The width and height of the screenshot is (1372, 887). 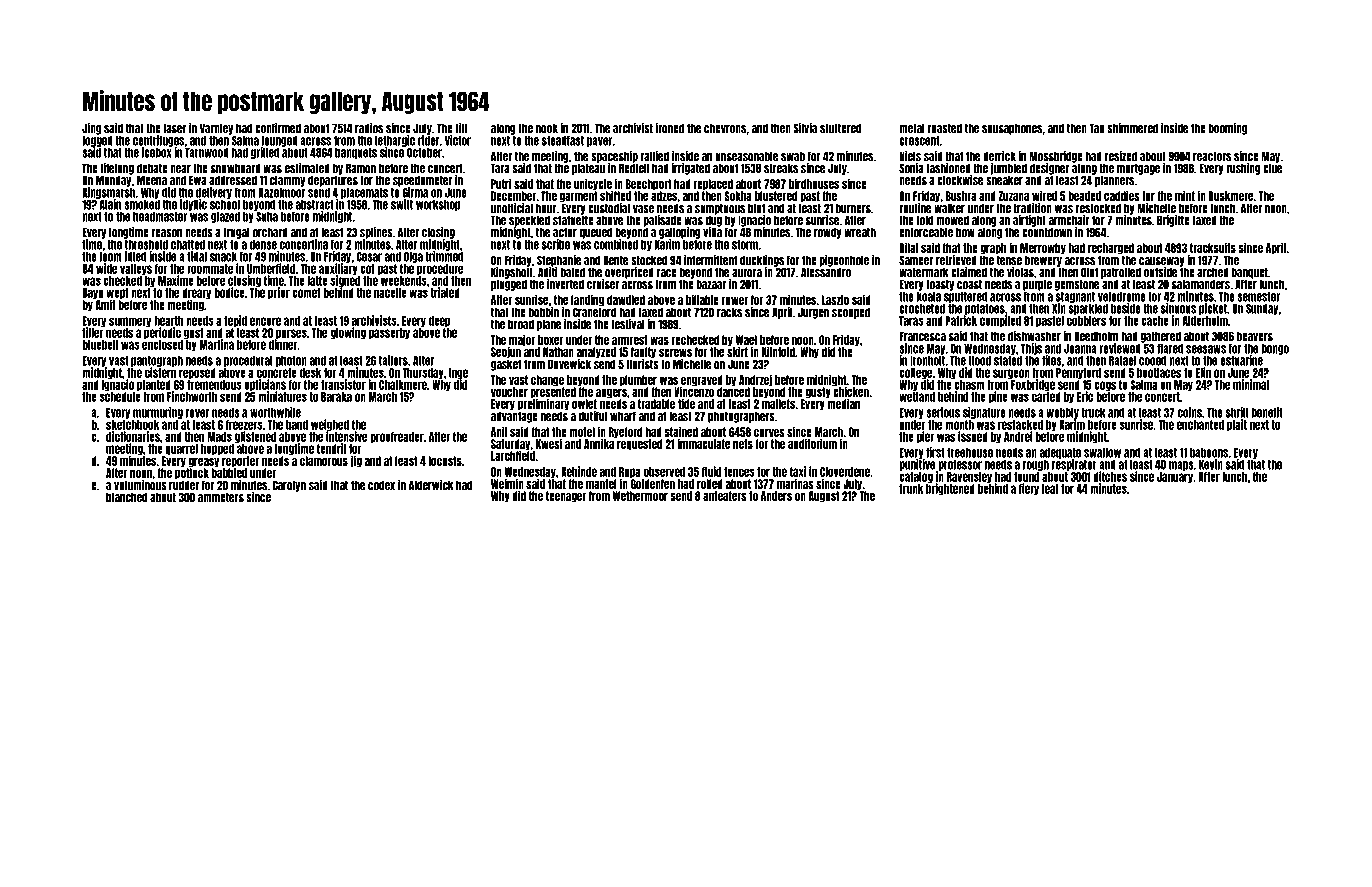 I want to click on roasted, so click(x=945, y=128).
